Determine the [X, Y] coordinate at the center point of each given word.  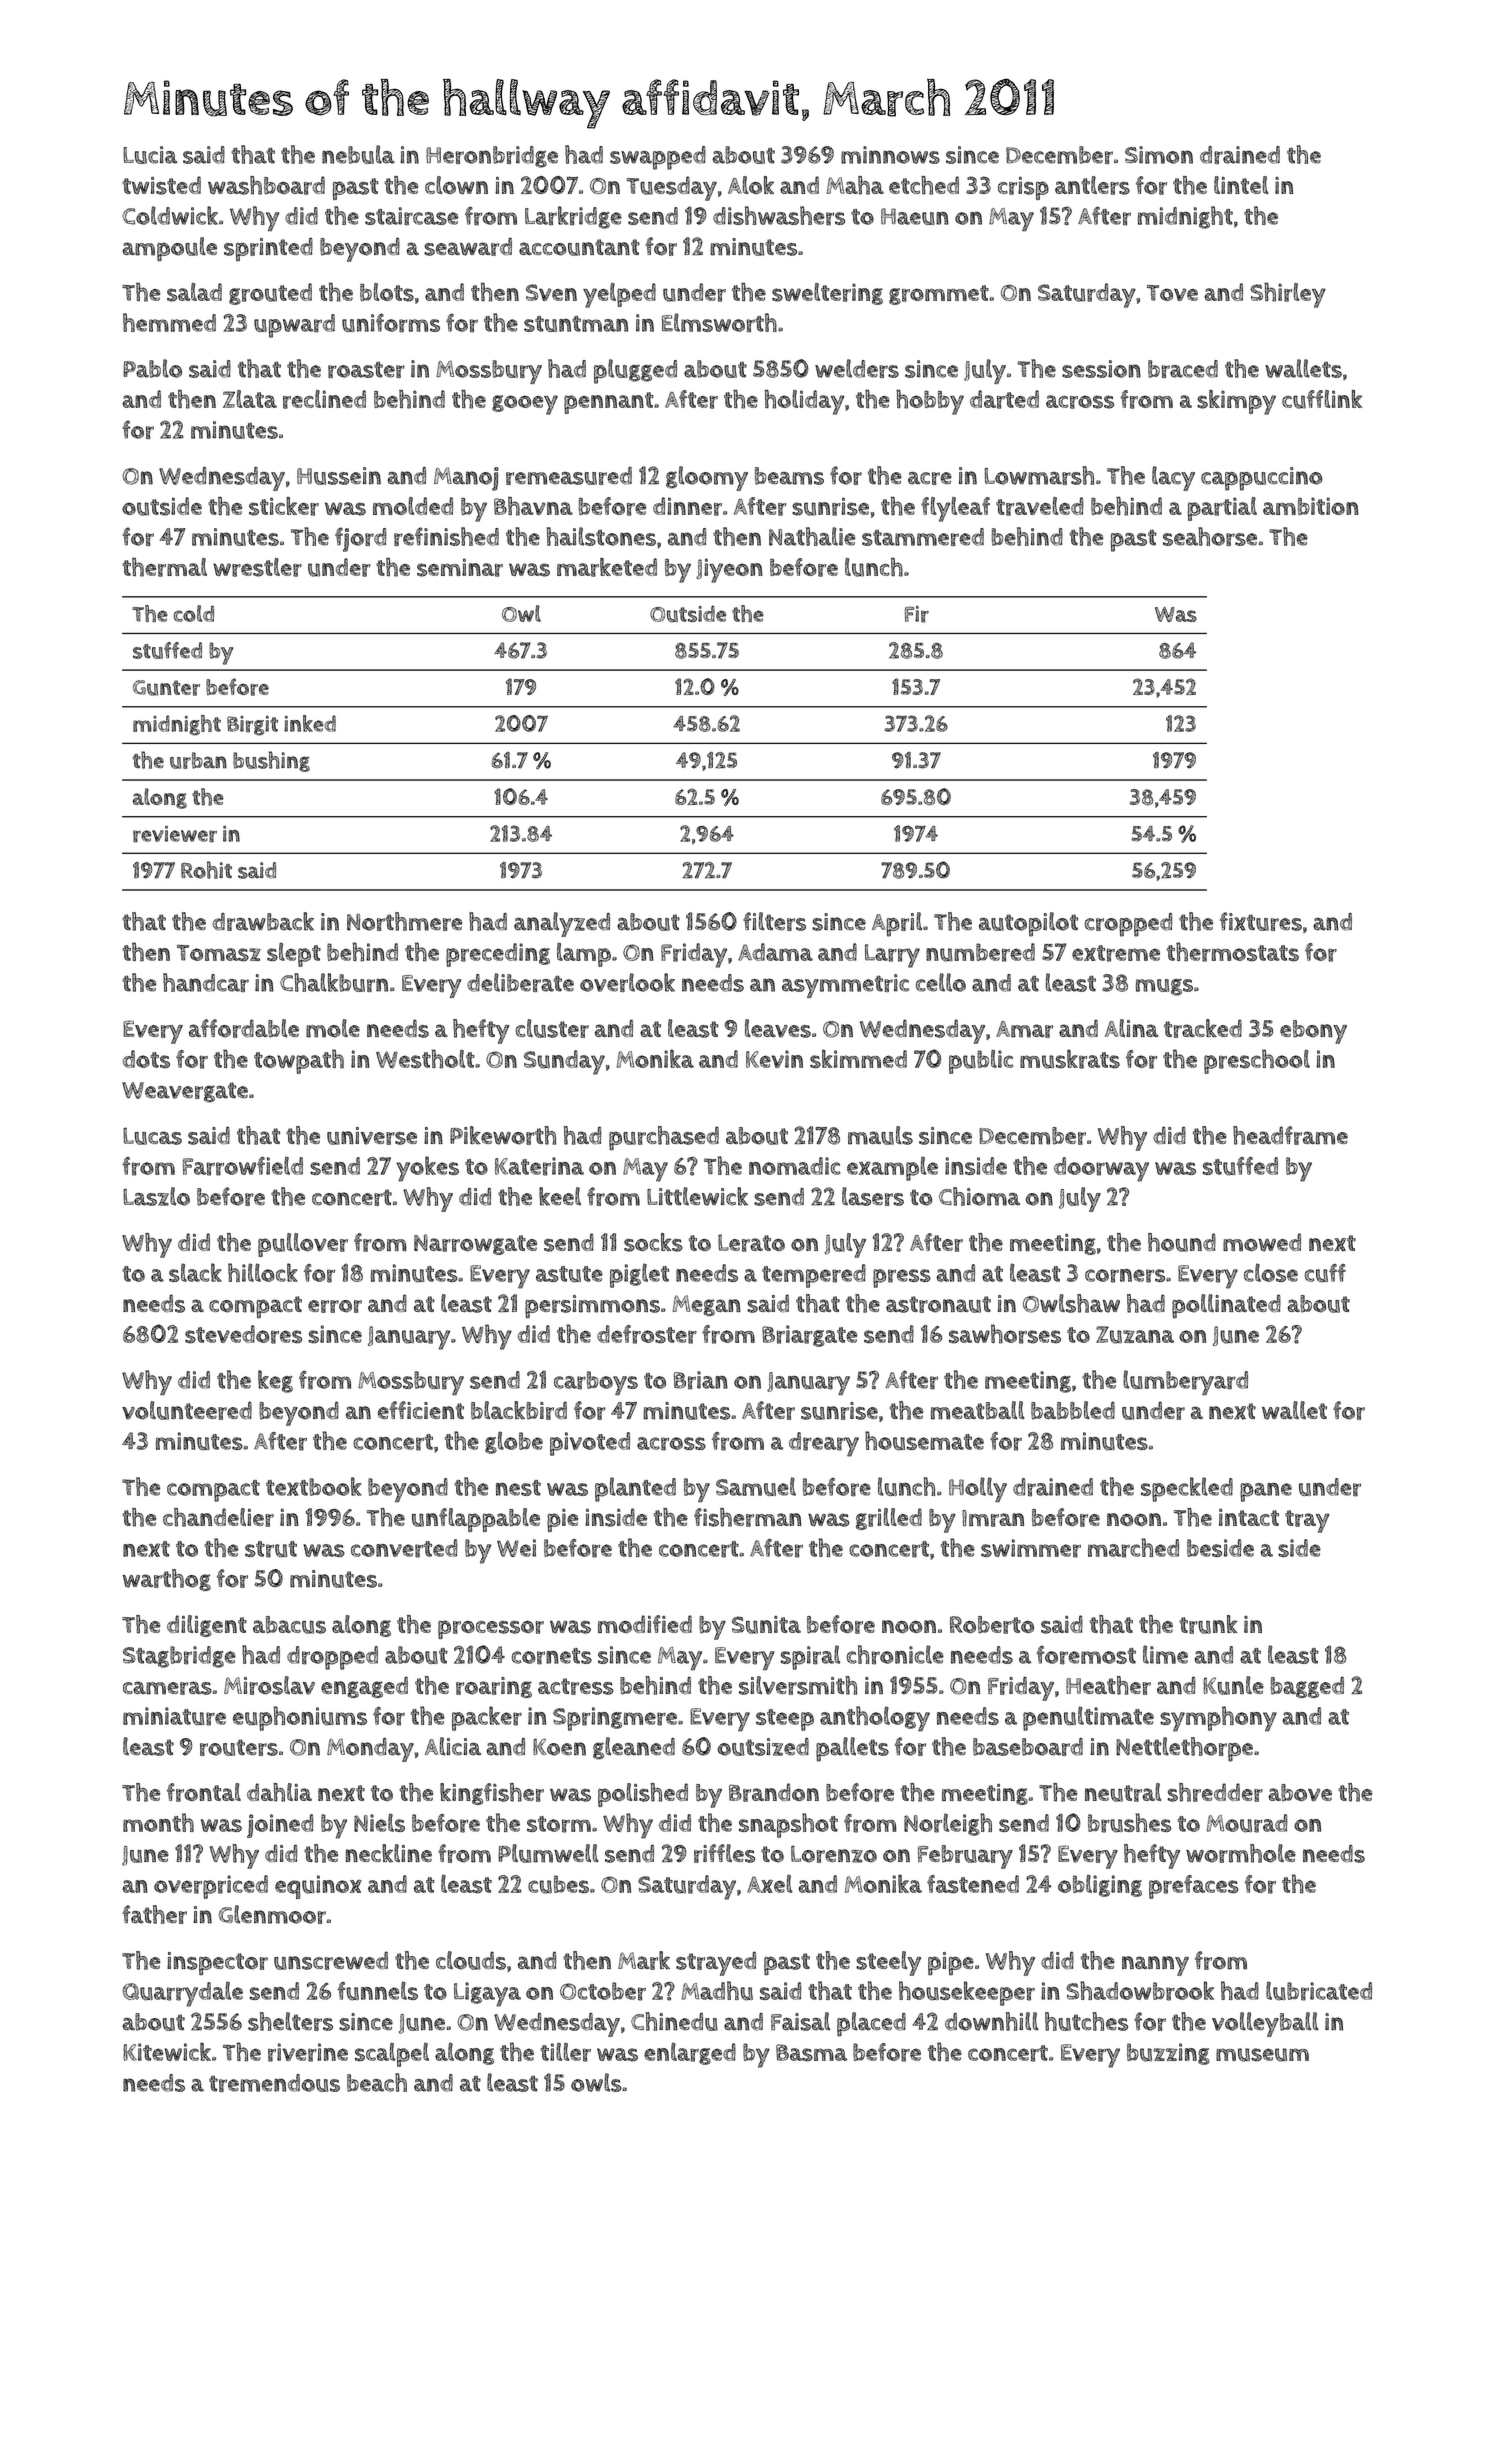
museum [1262, 2055]
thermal [164, 567]
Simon [1159, 155]
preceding [498, 955]
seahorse [1210, 536]
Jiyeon [729, 570]
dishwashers [779, 216]
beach [377, 2082]
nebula [358, 154]
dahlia [279, 1792]
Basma [811, 2052]
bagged [1307, 1687]
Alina [1132, 1028]
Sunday [564, 1062]
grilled [889, 1519]
